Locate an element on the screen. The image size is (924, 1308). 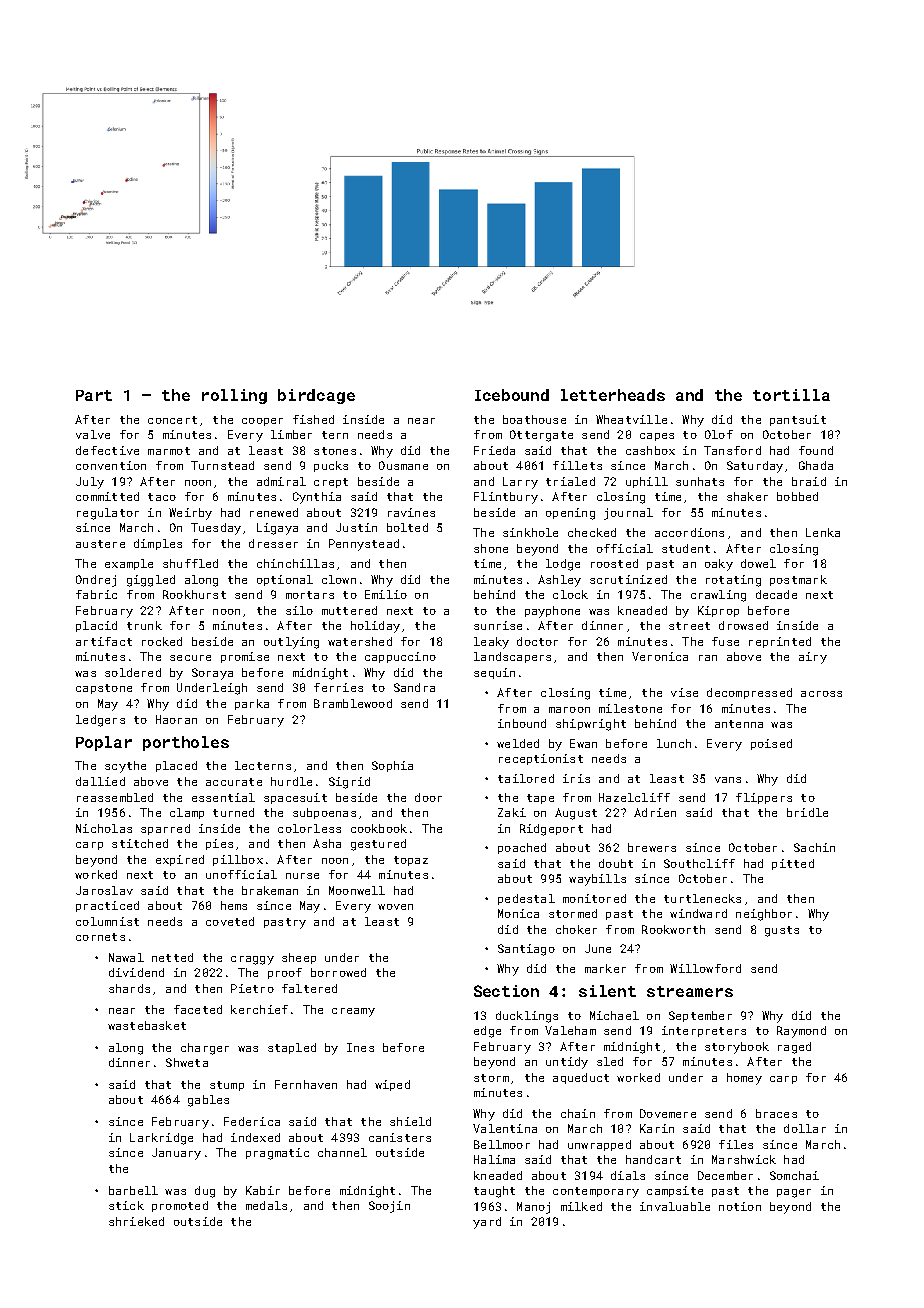
Part is located at coordinates (94, 395).
